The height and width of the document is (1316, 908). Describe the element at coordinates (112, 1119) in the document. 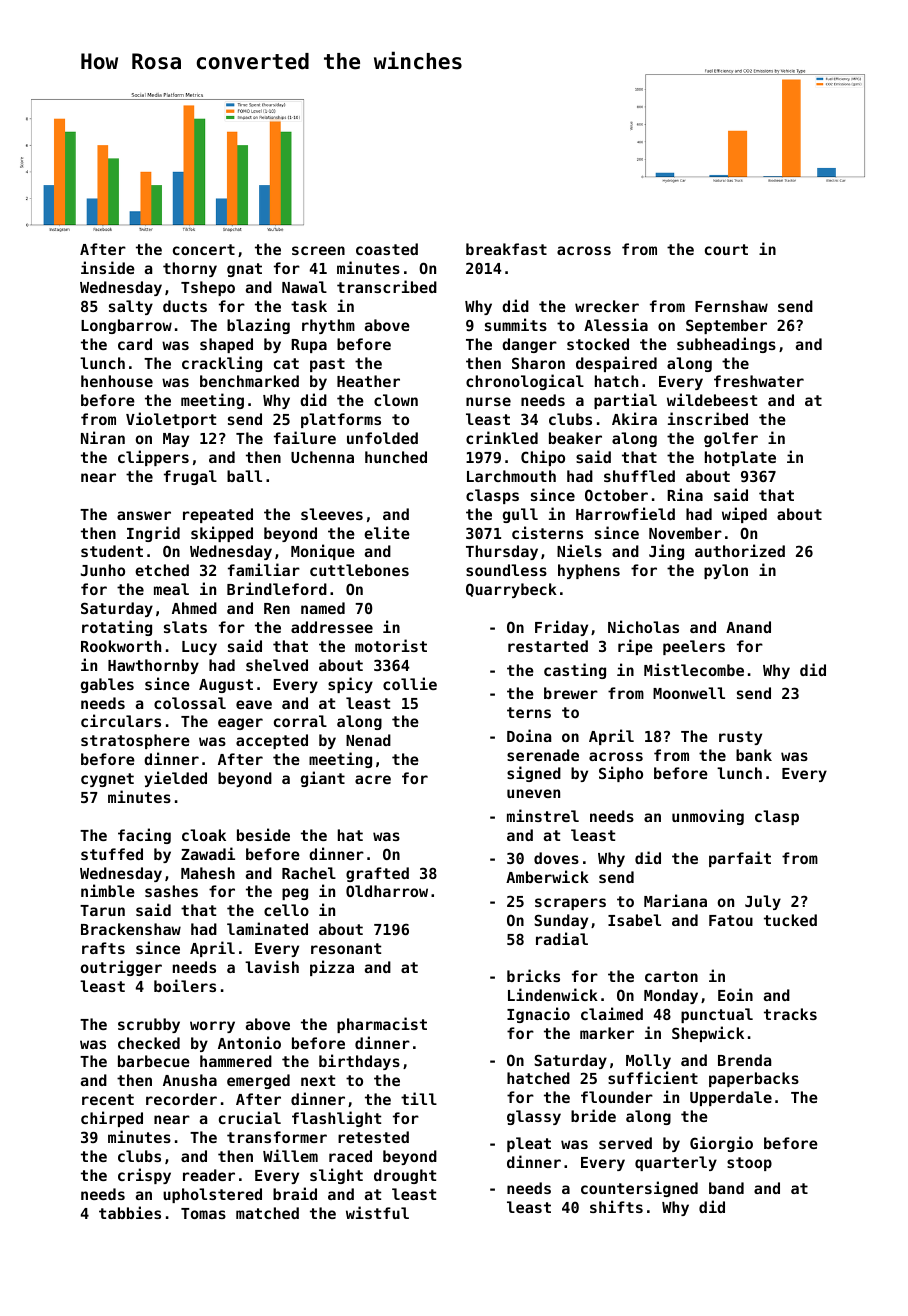

I see `chirped` at that location.
